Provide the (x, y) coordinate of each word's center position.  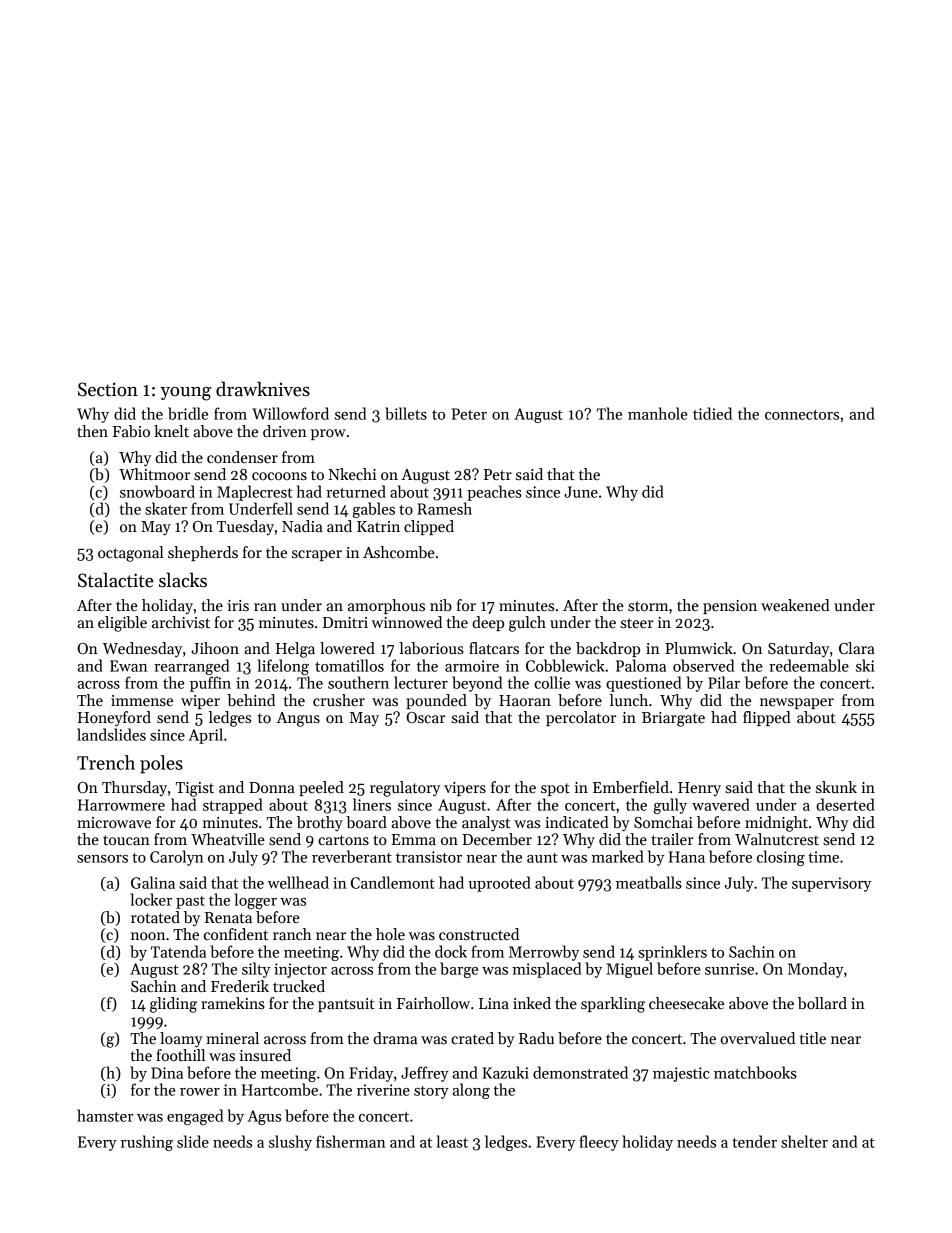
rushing (147, 1143)
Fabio (131, 431)
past (190, 902)
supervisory (831, 884)
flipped (767, 718)
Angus (298, 719)
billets (406, 413)
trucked (299, 986)
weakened (795, 605)
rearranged (191, 667)
